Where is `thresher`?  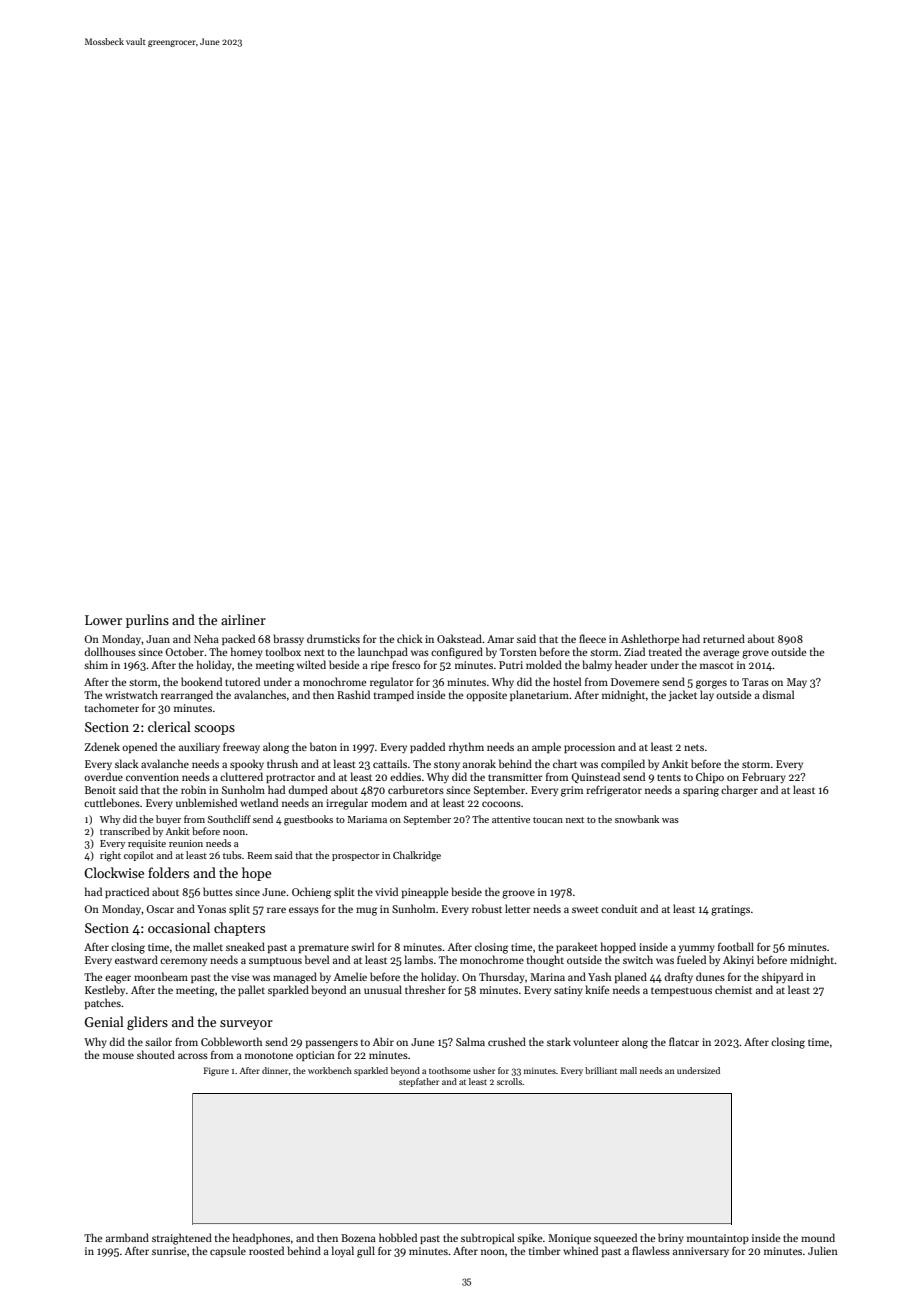 thresher is located at coordinates (425, 989).
